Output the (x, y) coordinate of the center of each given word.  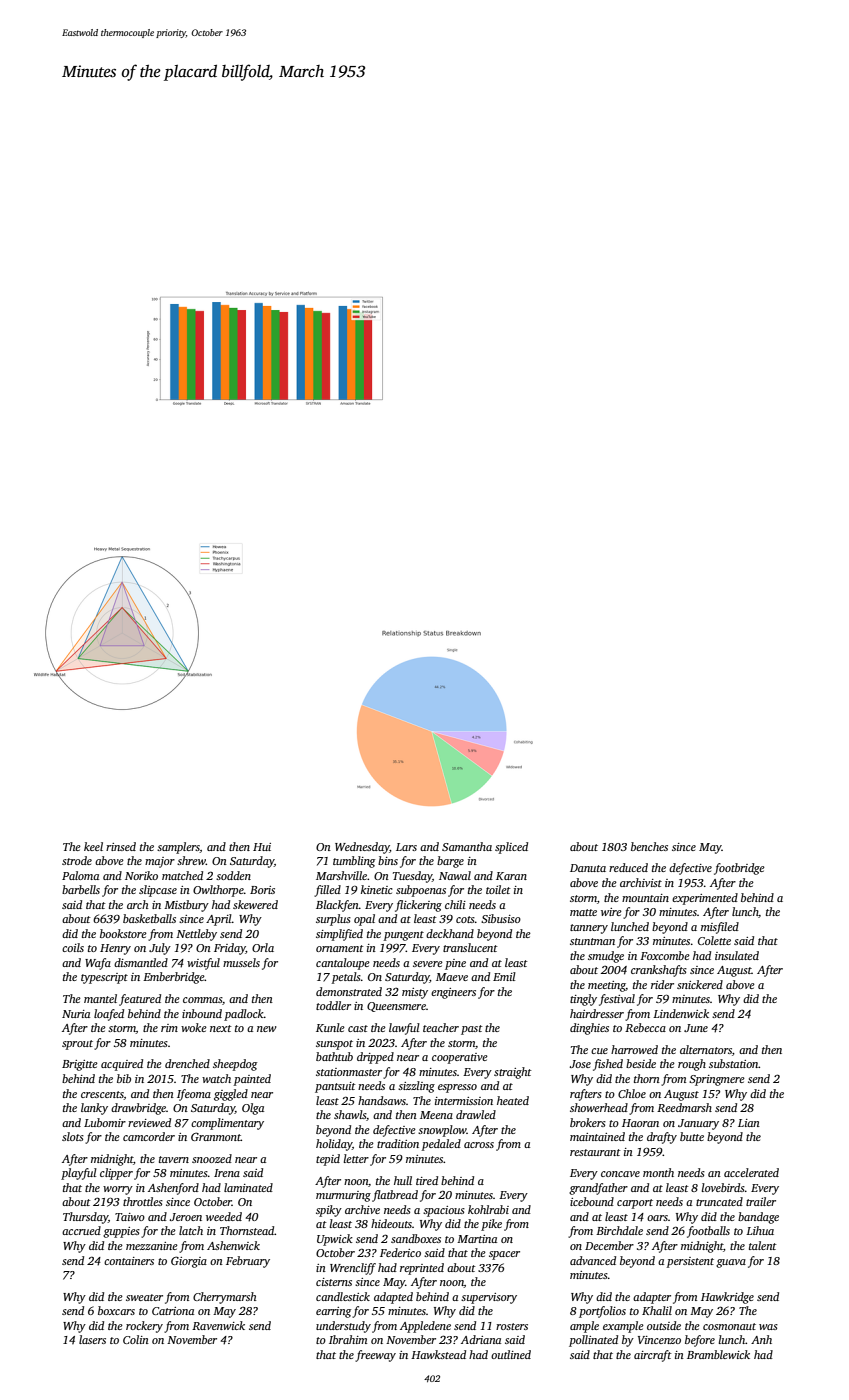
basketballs (149, 918)
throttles (143, 1201)
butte (692, 1136)
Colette (714, 940)
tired (427, 1180)
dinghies (589, 1029)
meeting (607, 986)
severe (428, 964)
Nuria (76, 1014)
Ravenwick (218, 1325)
